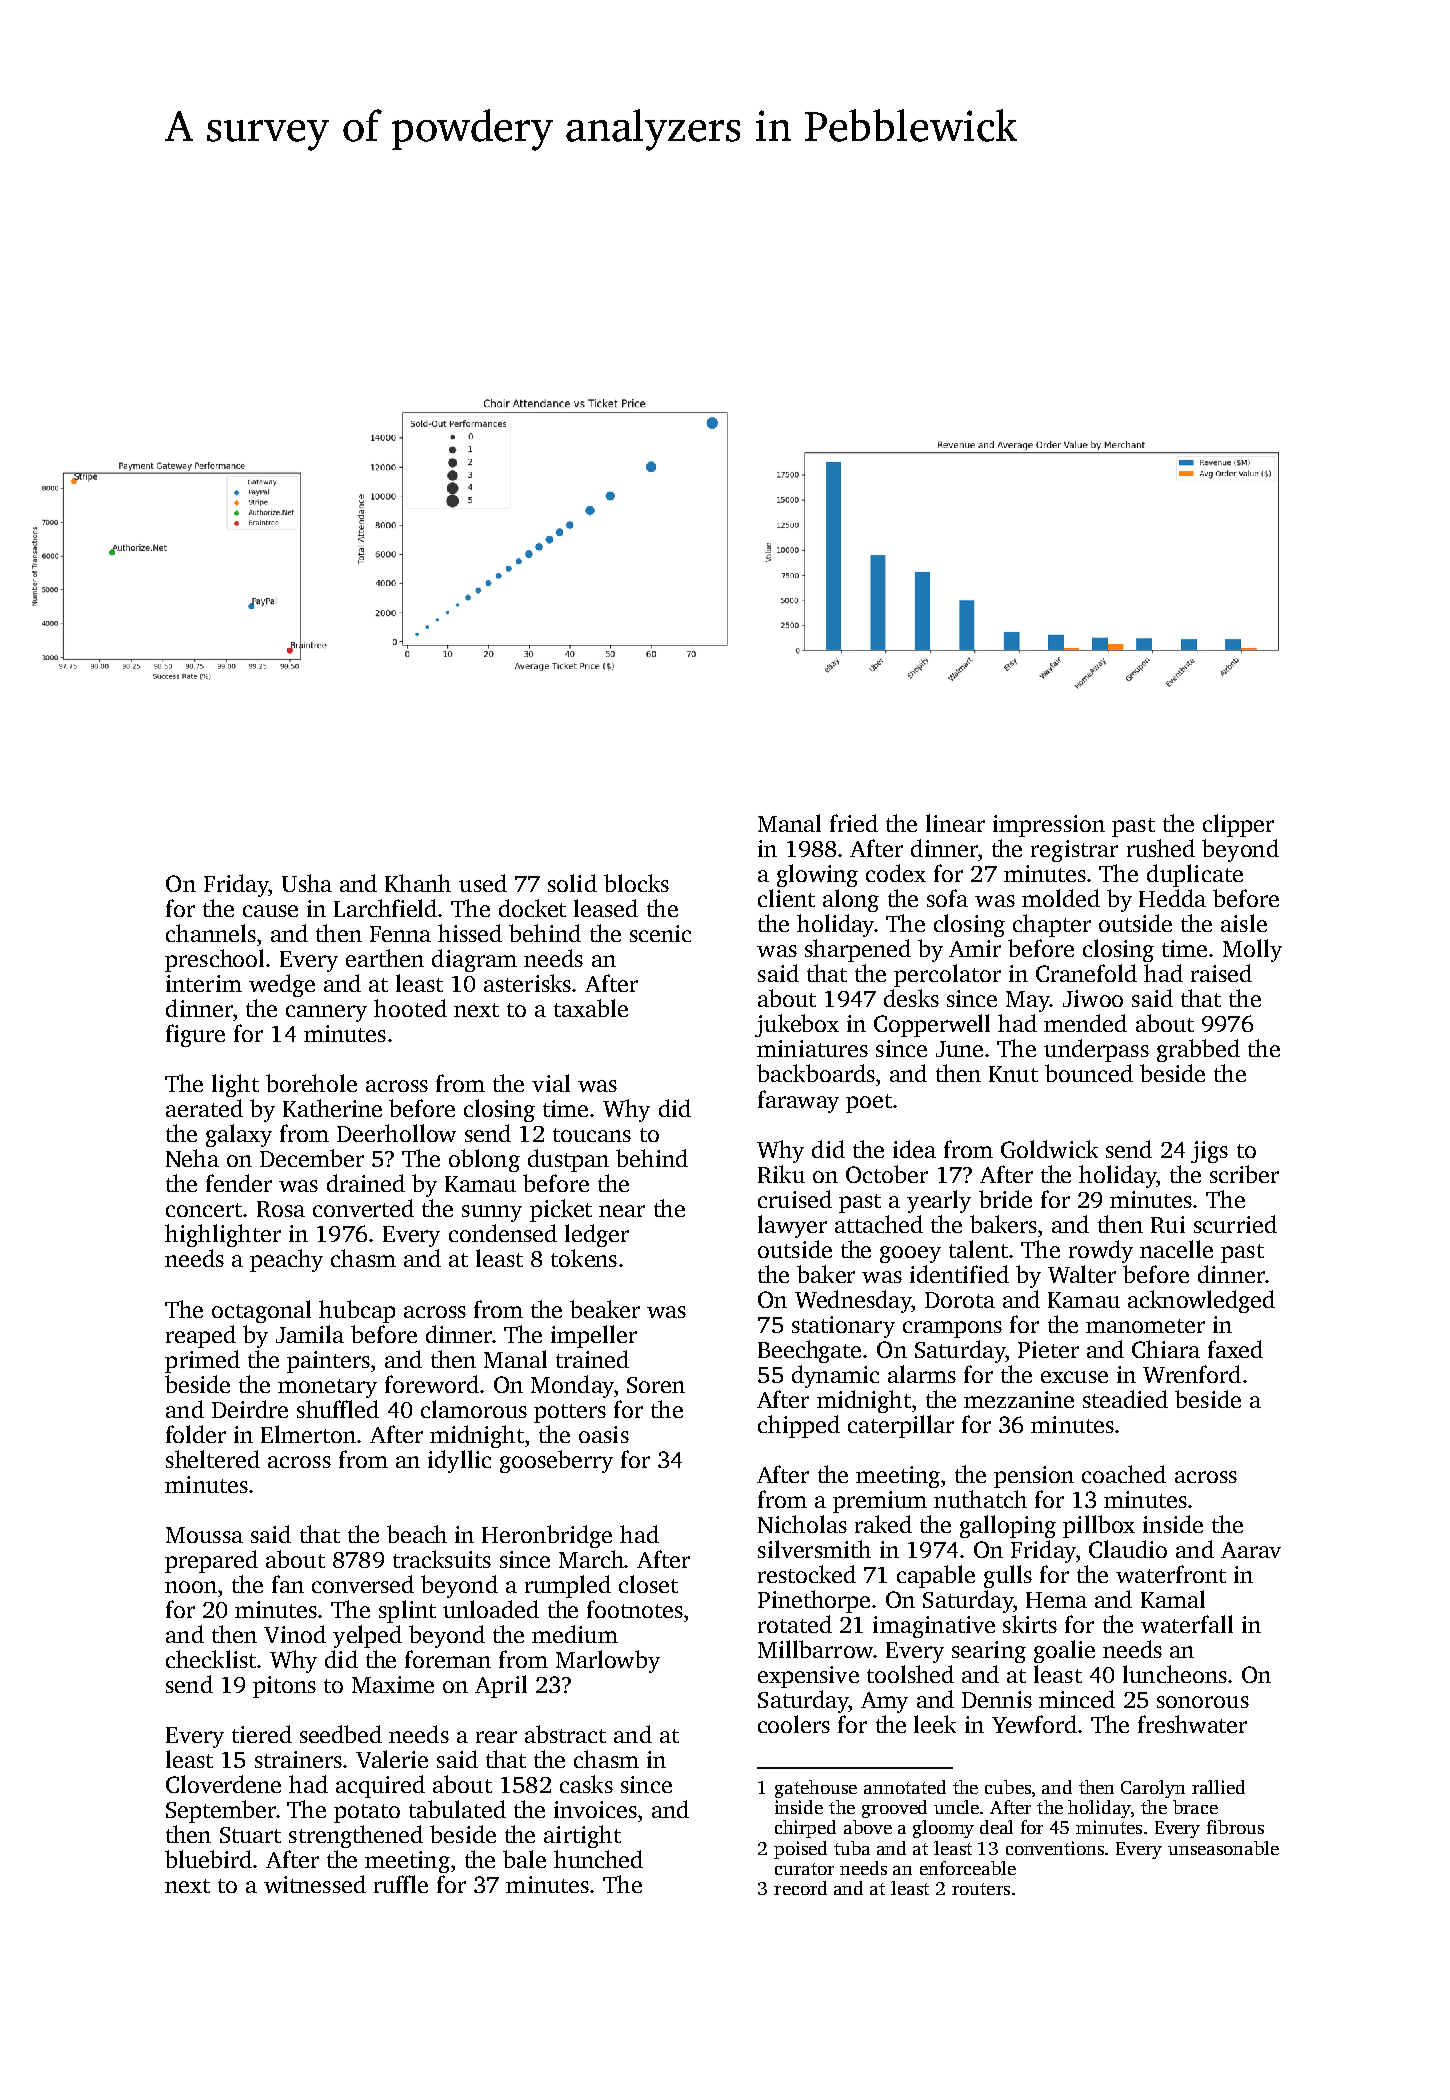  Describe the element at coordinates (1238, 825) in the page. I see `clipper` at that location.
